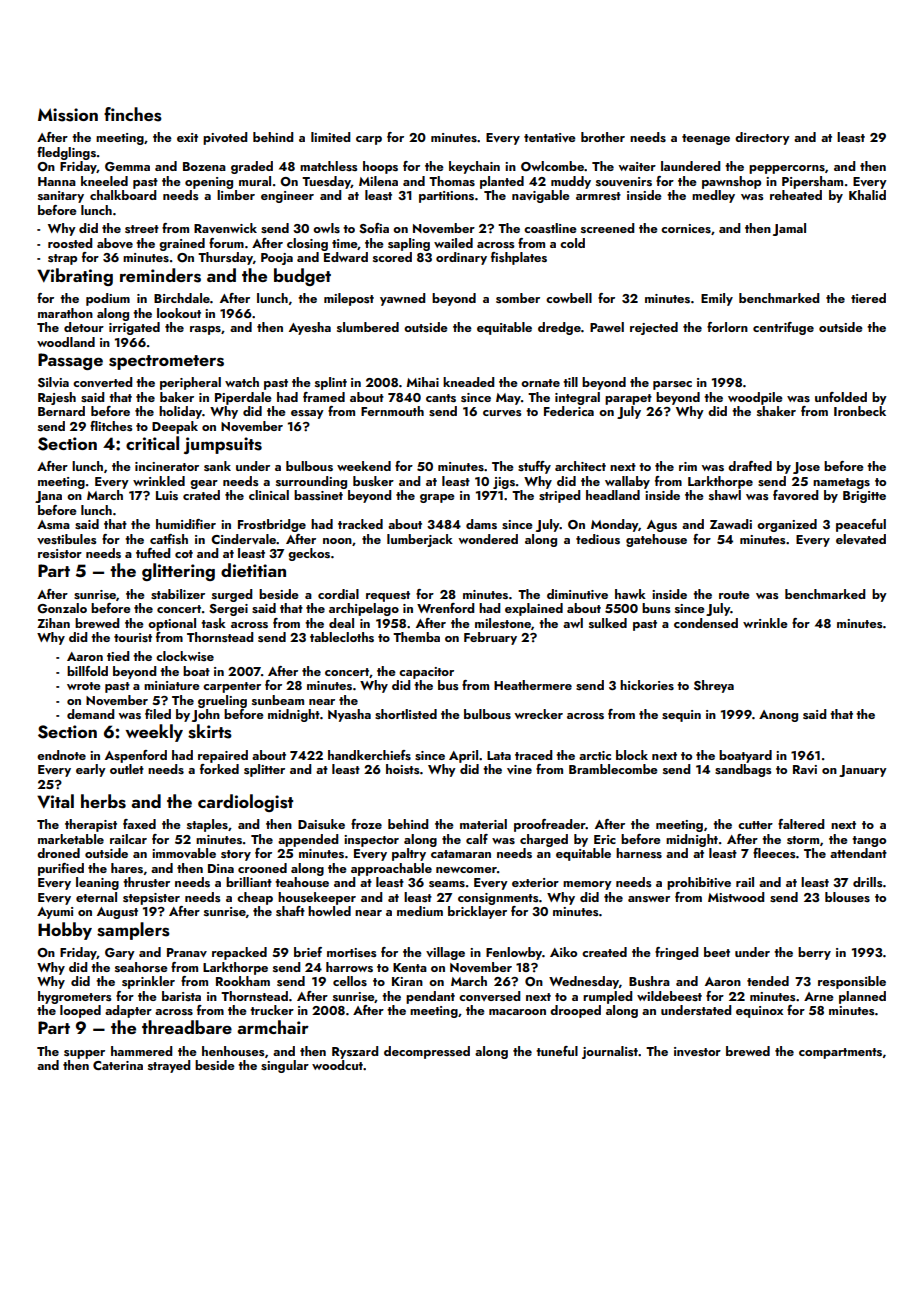  What do you see at coordinates (736, 897) in the image?
I see `Mistwood` at bounding box center [736, 897].
